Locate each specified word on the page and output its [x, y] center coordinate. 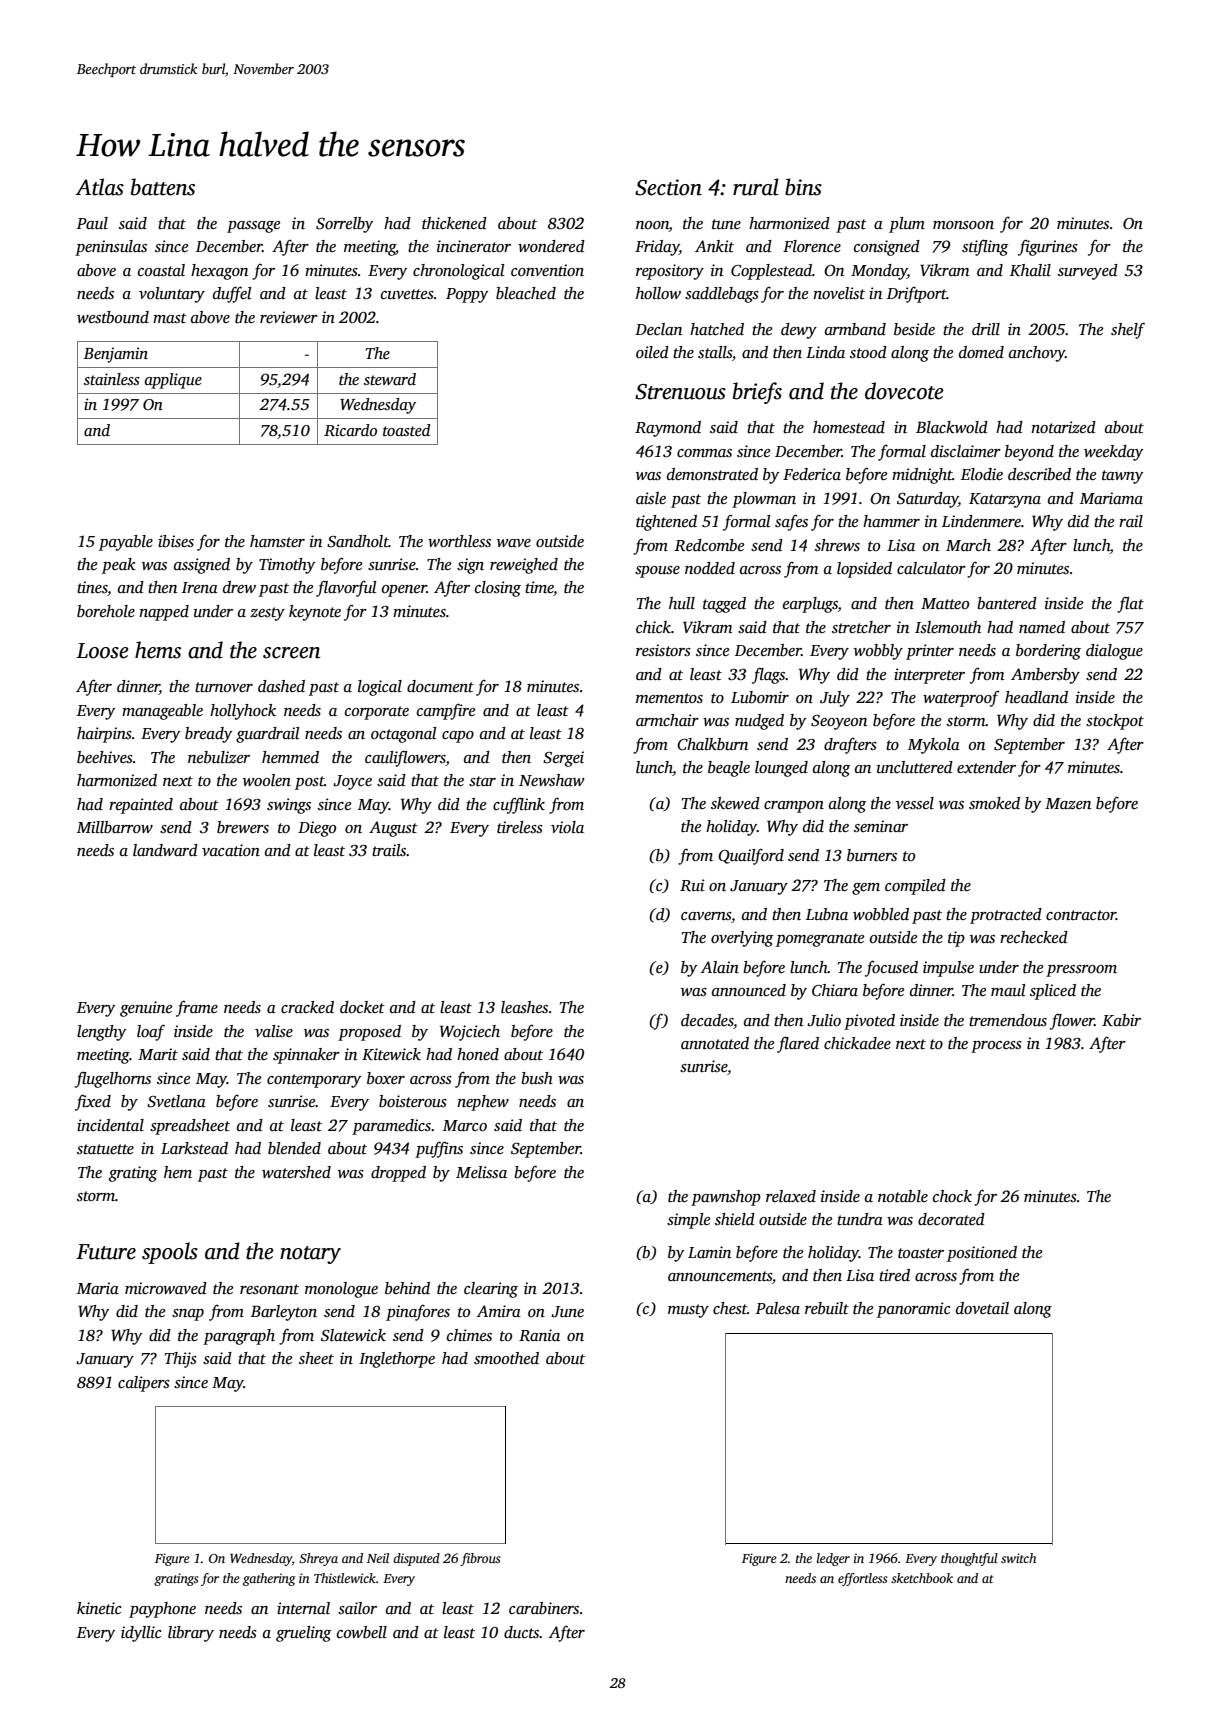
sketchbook [922, 1578]
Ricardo [350, 430]
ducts [521, 1632]
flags [769, 675]
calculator [931, 568]
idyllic [141, 1634]
